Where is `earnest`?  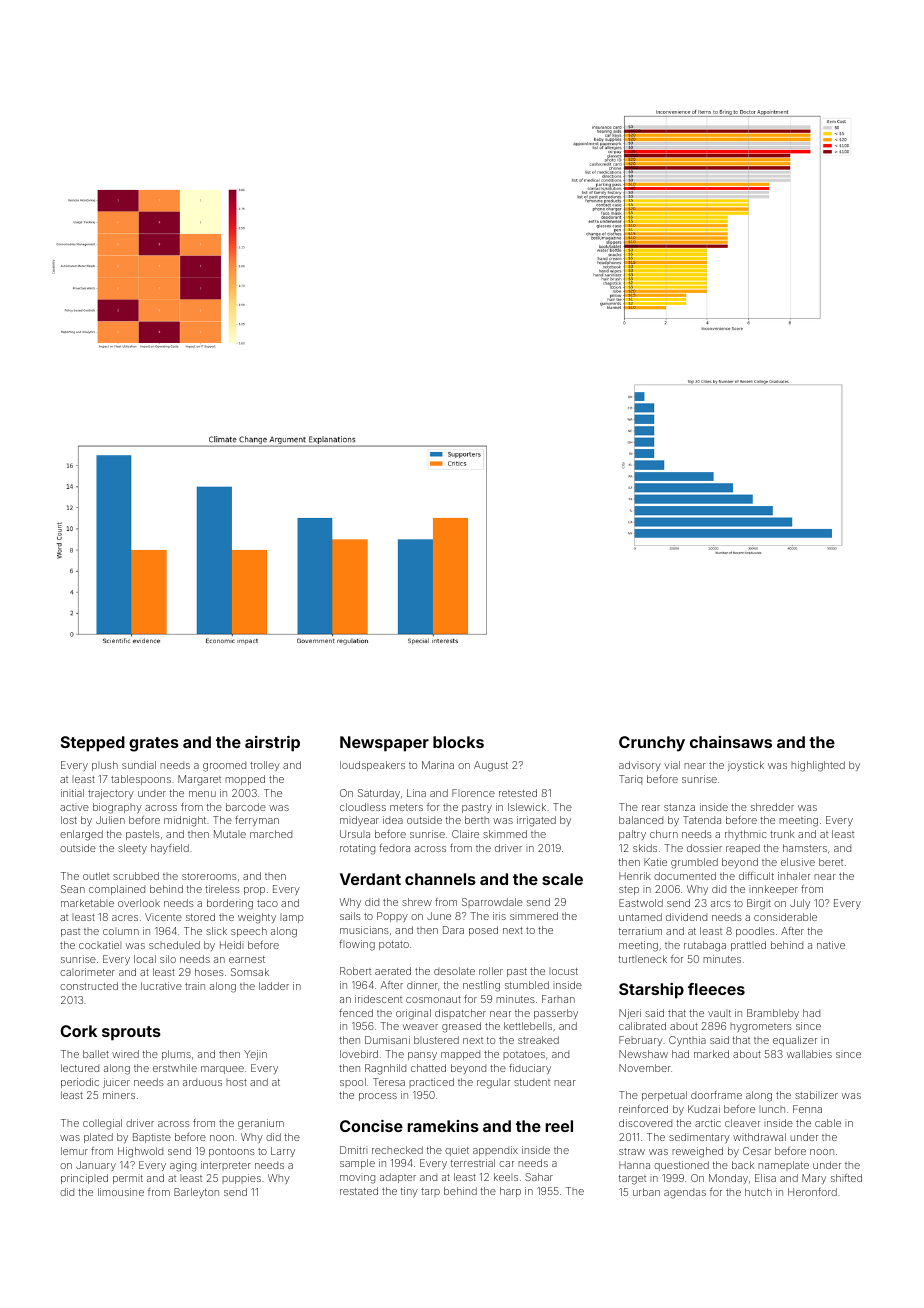
earnest is located at coordinates (247, 959).
